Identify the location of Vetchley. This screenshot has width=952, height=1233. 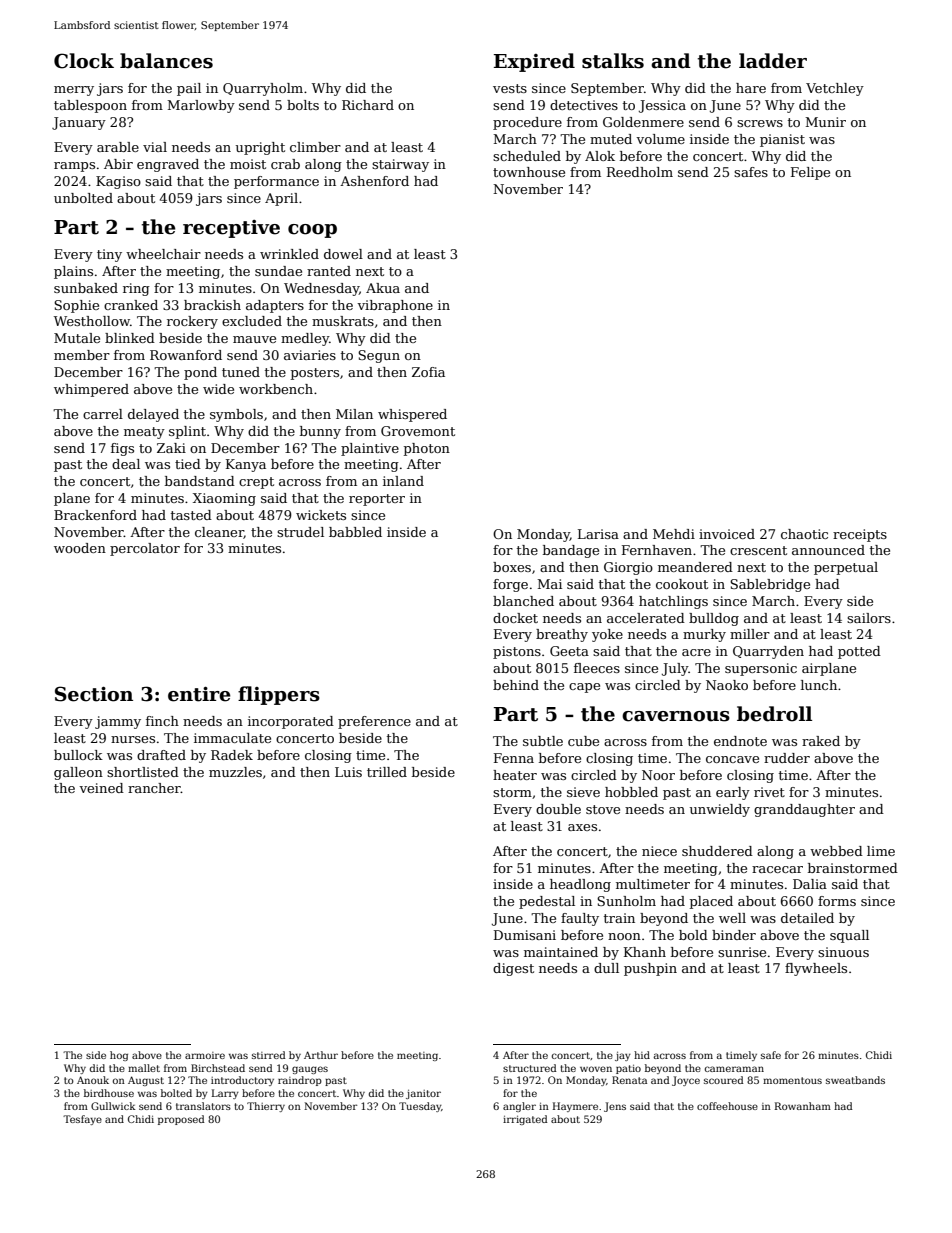
(835, 89).
